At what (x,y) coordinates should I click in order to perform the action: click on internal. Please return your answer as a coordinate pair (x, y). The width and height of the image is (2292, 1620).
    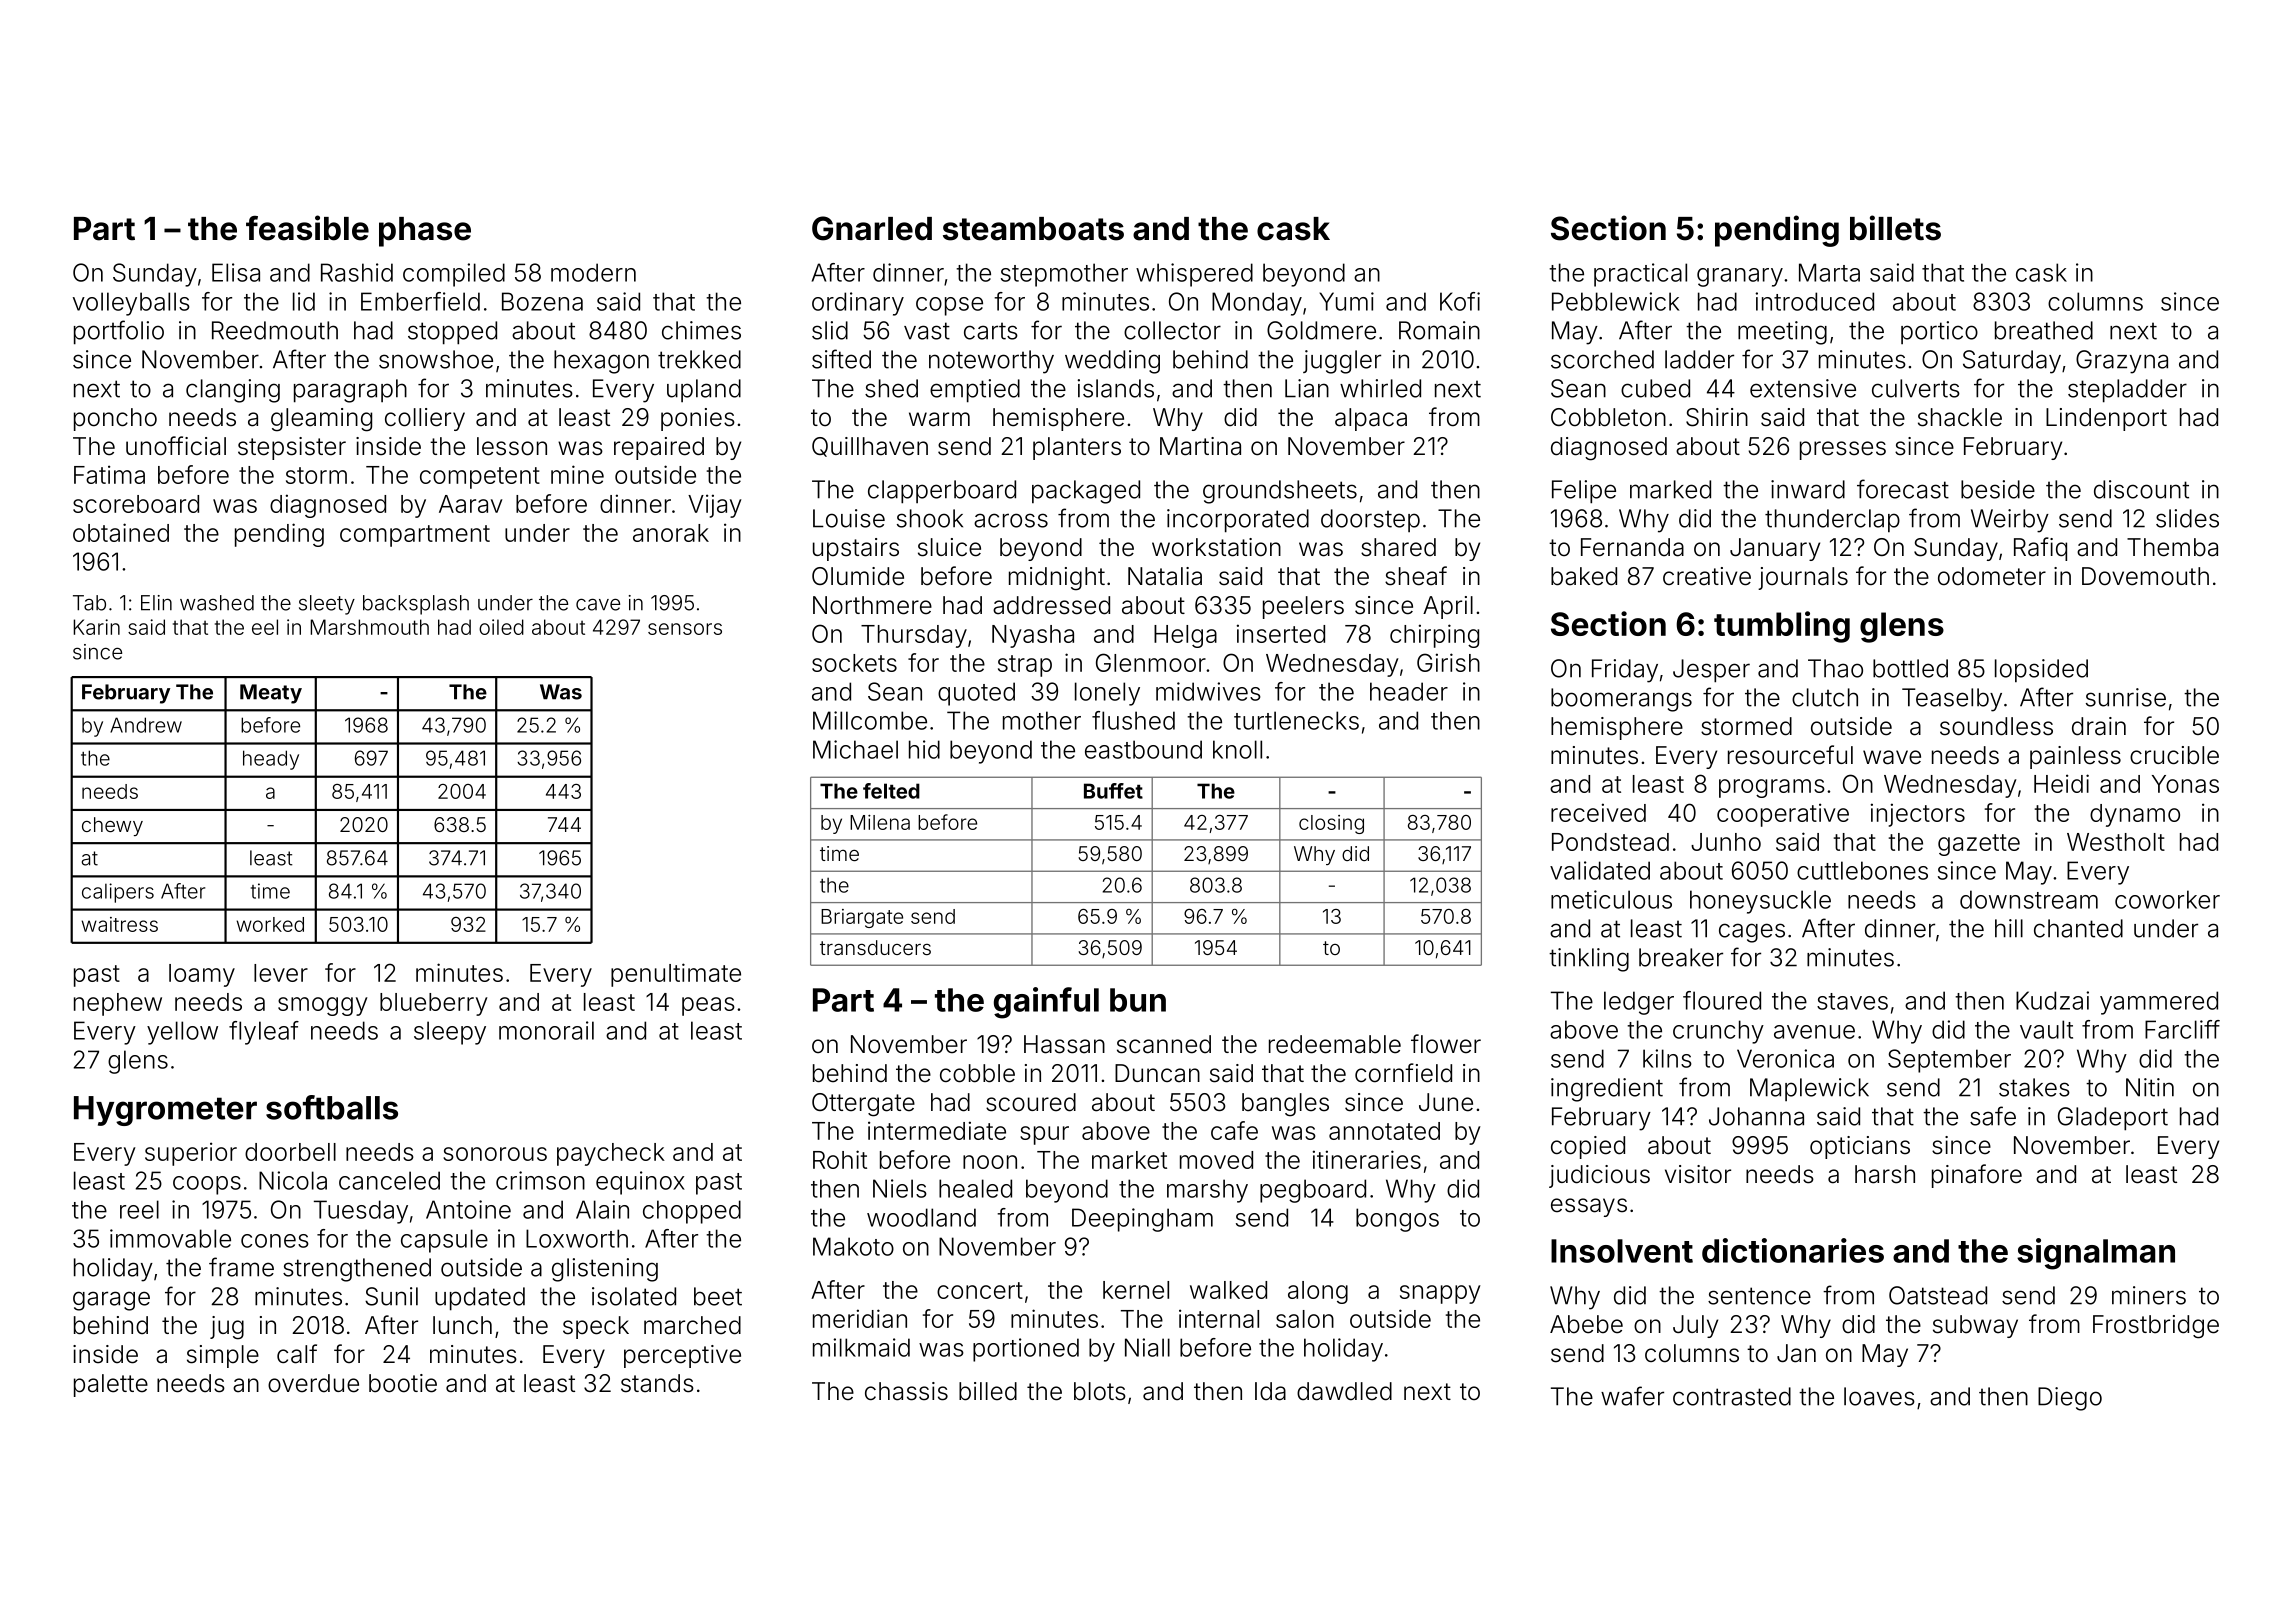
    Looking at the image, I should click on (1219, 1318).
